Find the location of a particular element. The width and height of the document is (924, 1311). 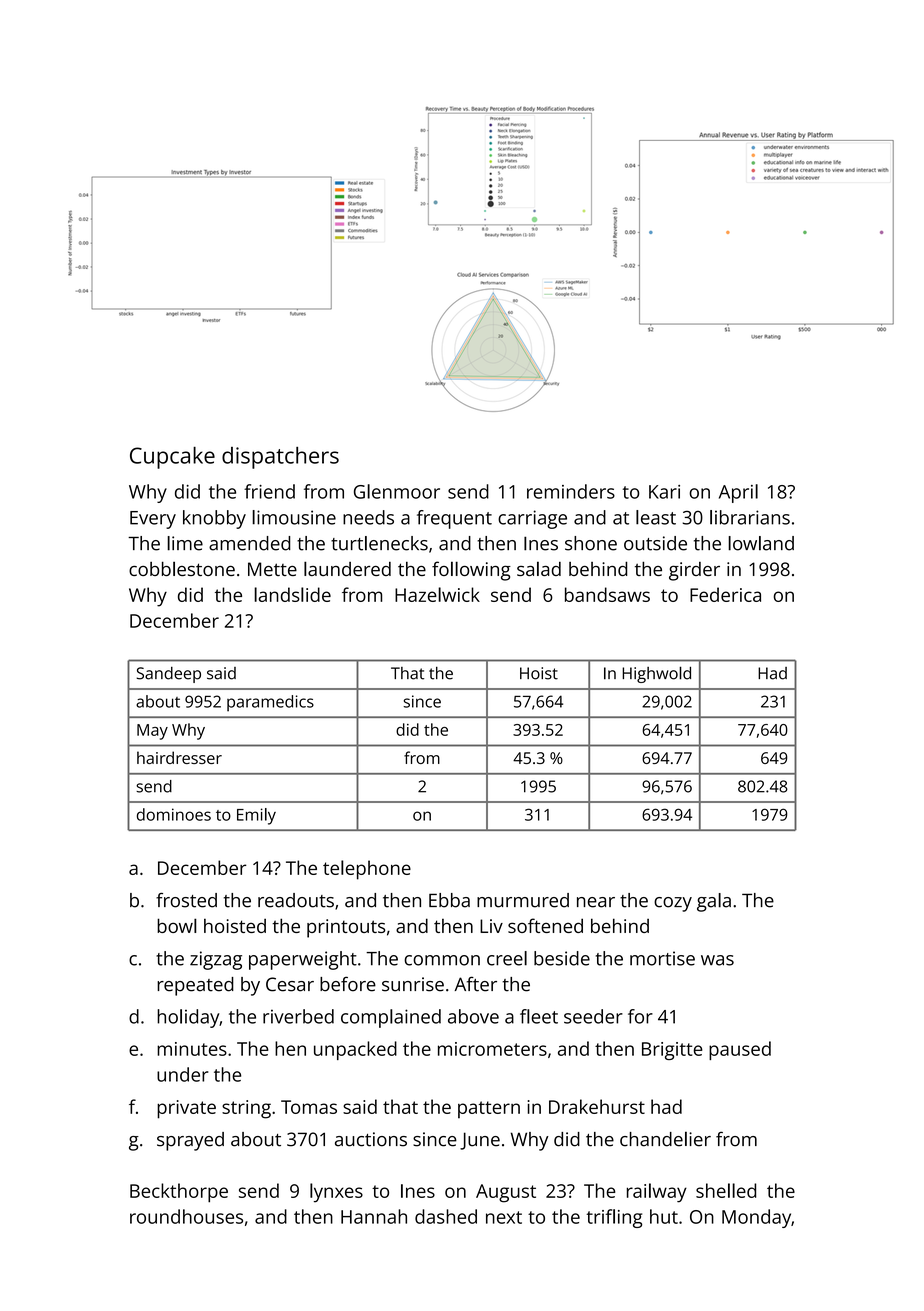

Cupcake is located at coordinates (172, 458).
